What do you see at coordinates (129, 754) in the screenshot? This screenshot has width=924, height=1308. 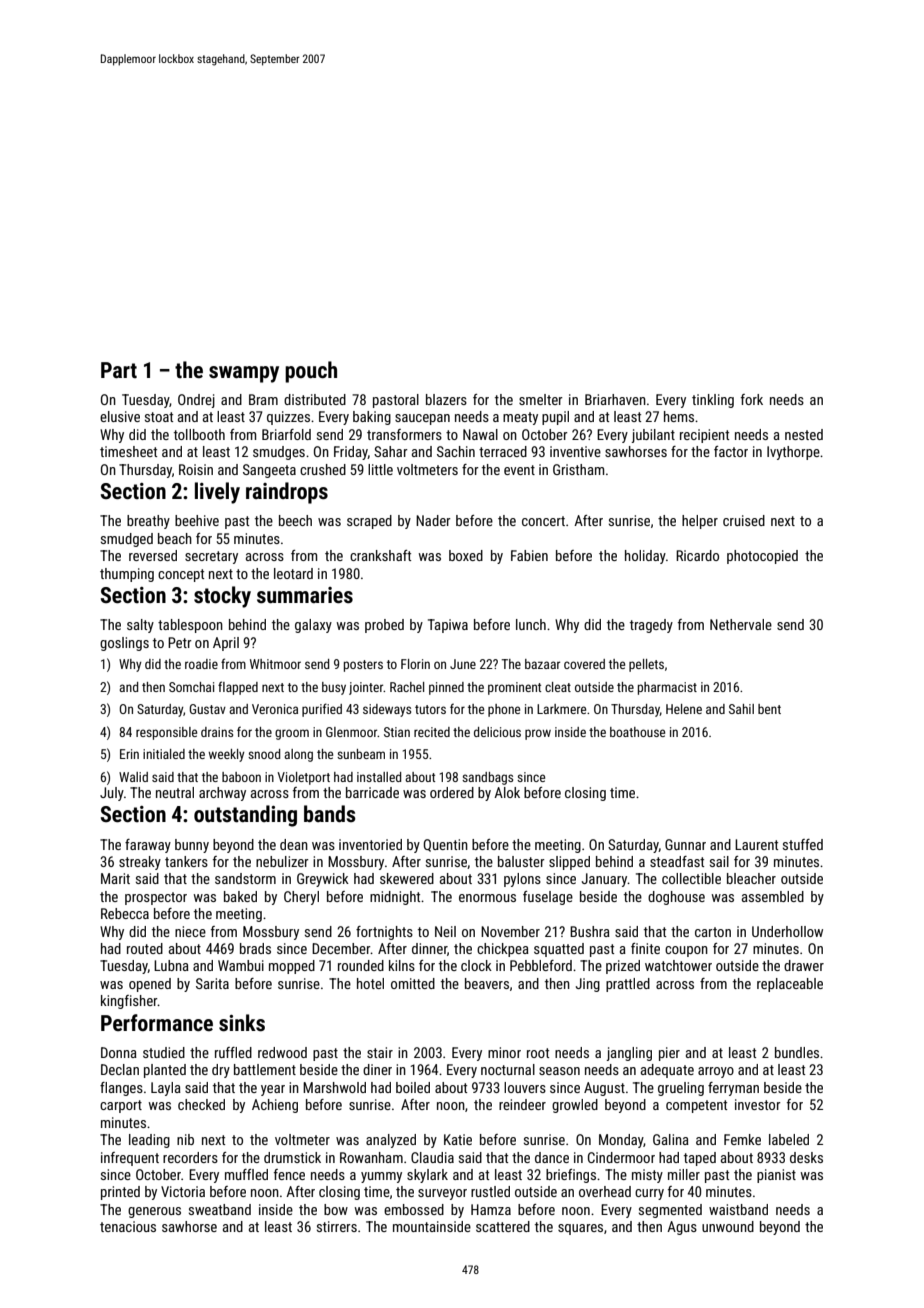 I see `Erin` at bounding box center [129, 754].
